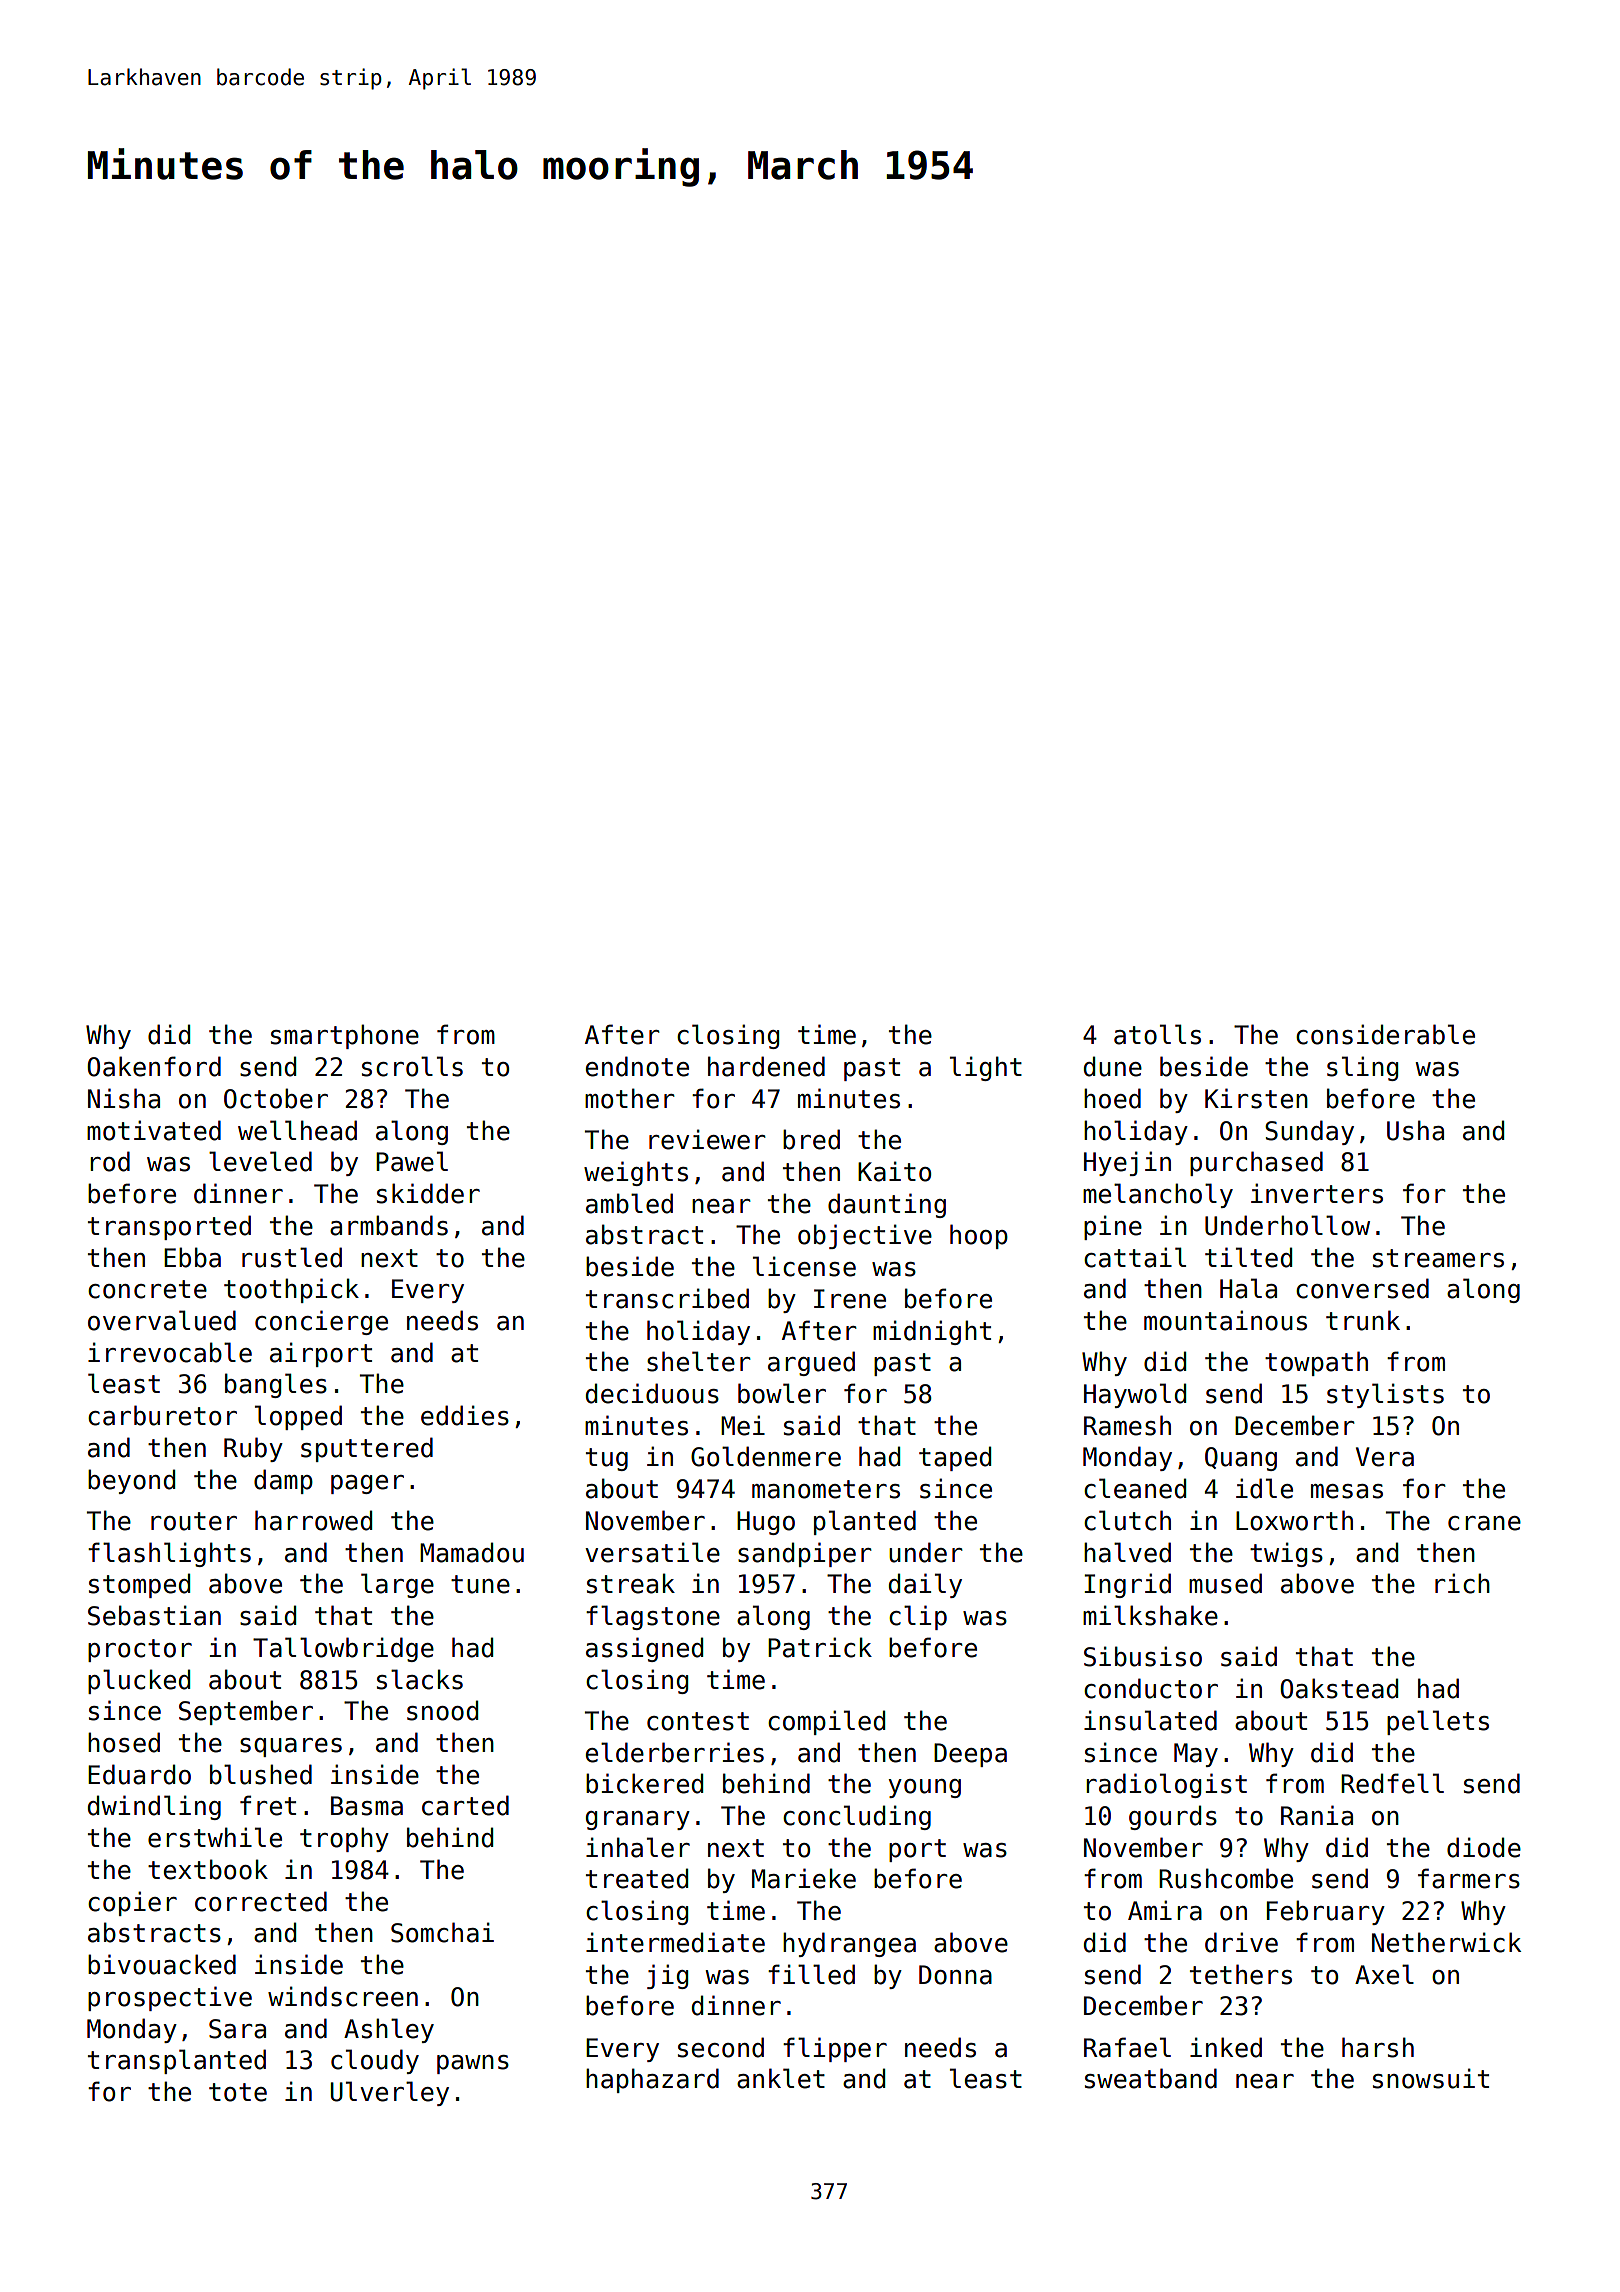 Image resolution: width=1620 pixels, height=2292 pixels. What do you see at coordinates (276, 1098) in the screenshot?
I see `October` at bounding box center [276, 1098].
